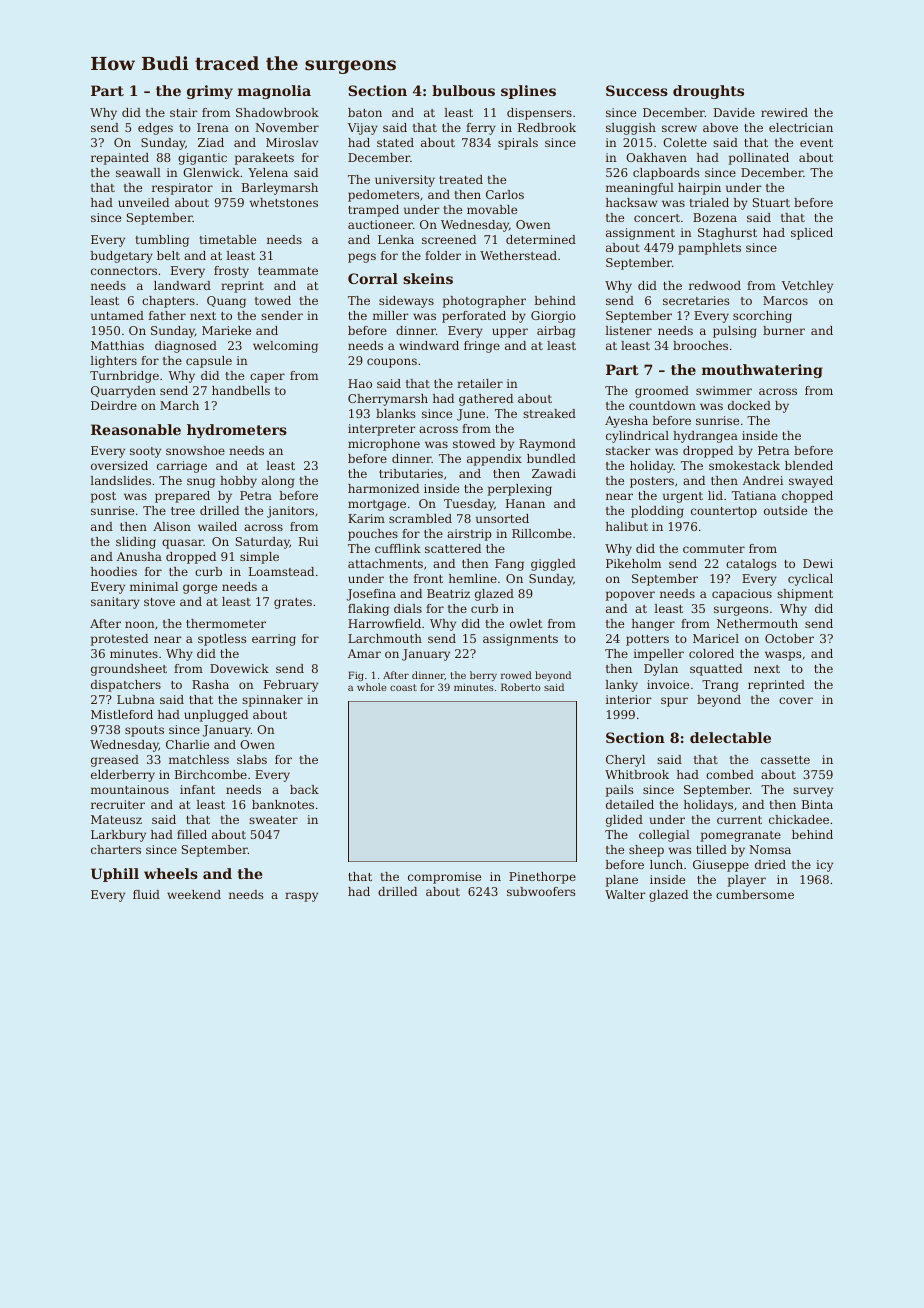 The image size is (924, 1308). What do you see at coordinates (444, 878) in the screenshot?
I see `compromise` at bounding box center [444, 878].
